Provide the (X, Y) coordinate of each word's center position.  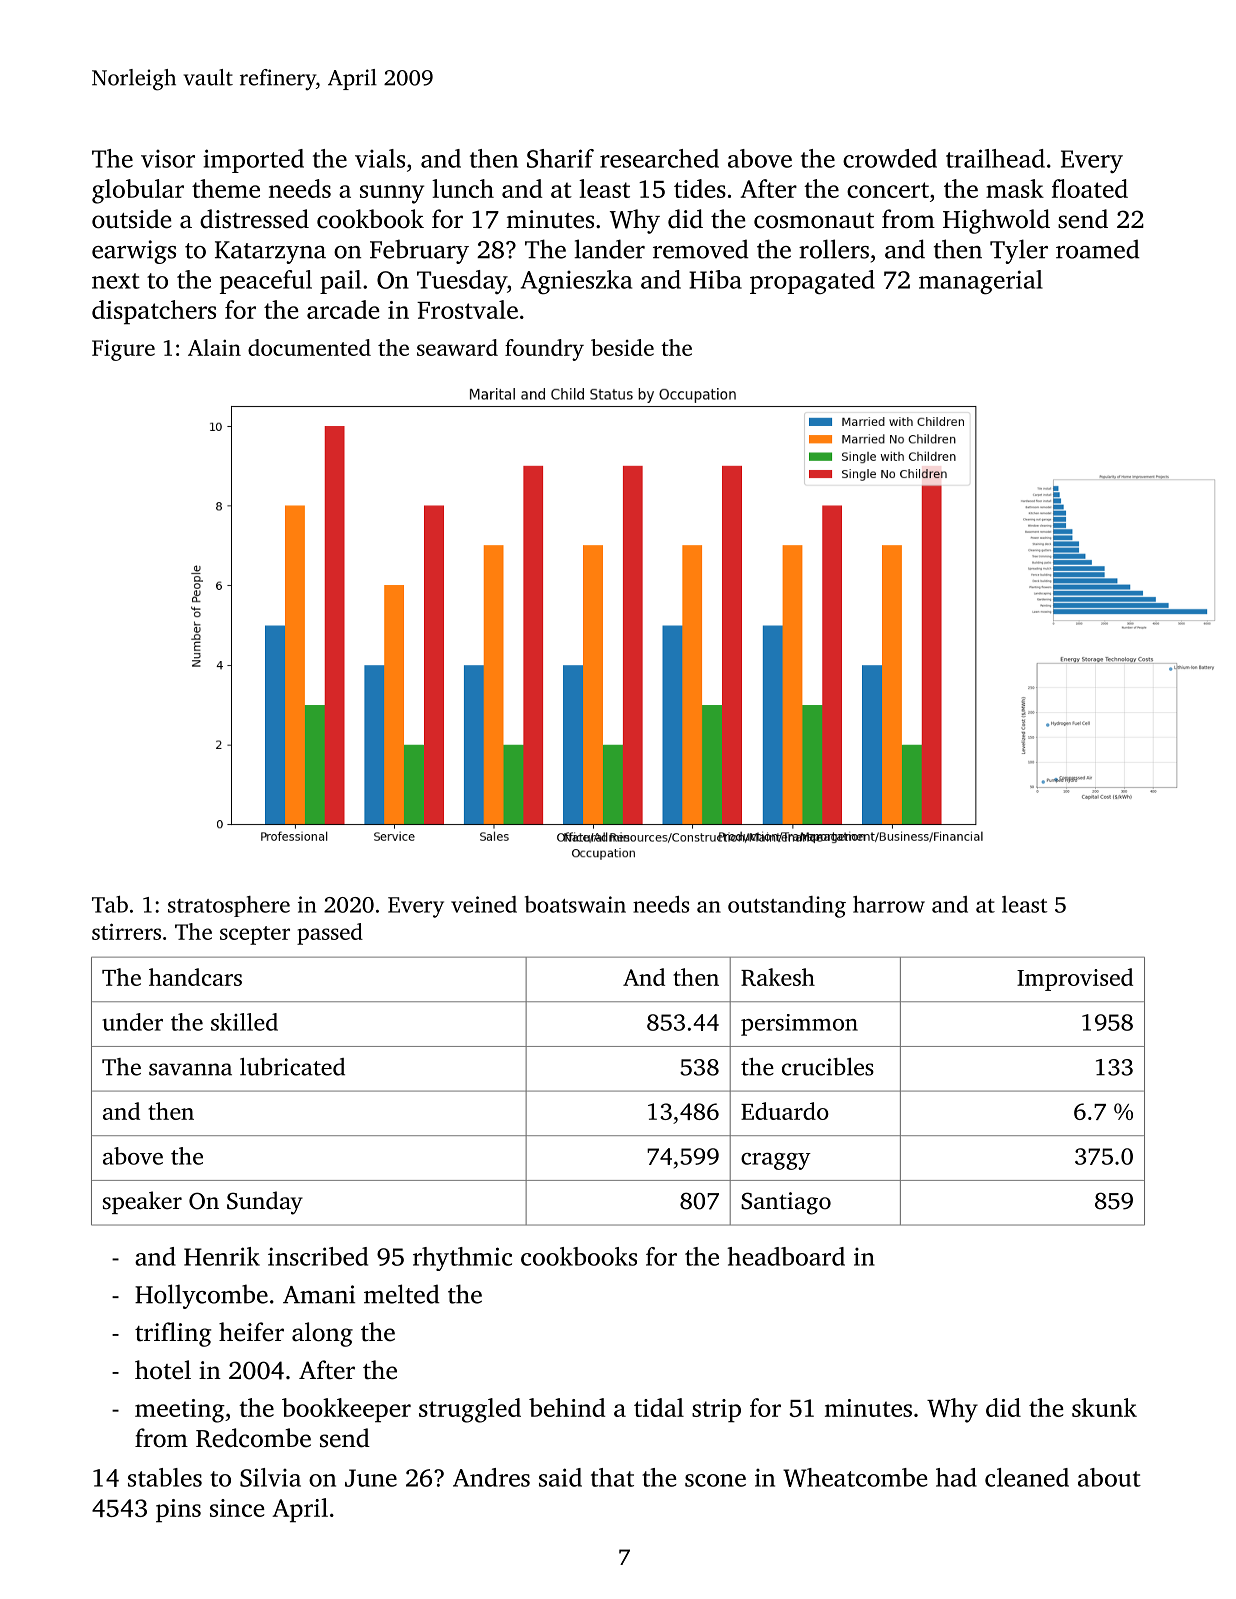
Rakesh (778, 977)
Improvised (1075, 979)
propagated (812, 282)
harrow (889, 904)
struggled (470, 1410)
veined (484, 904)
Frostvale (467, 309)
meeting (180, 1411)
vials (380, 158)
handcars (195, 977)
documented (309, 347)
